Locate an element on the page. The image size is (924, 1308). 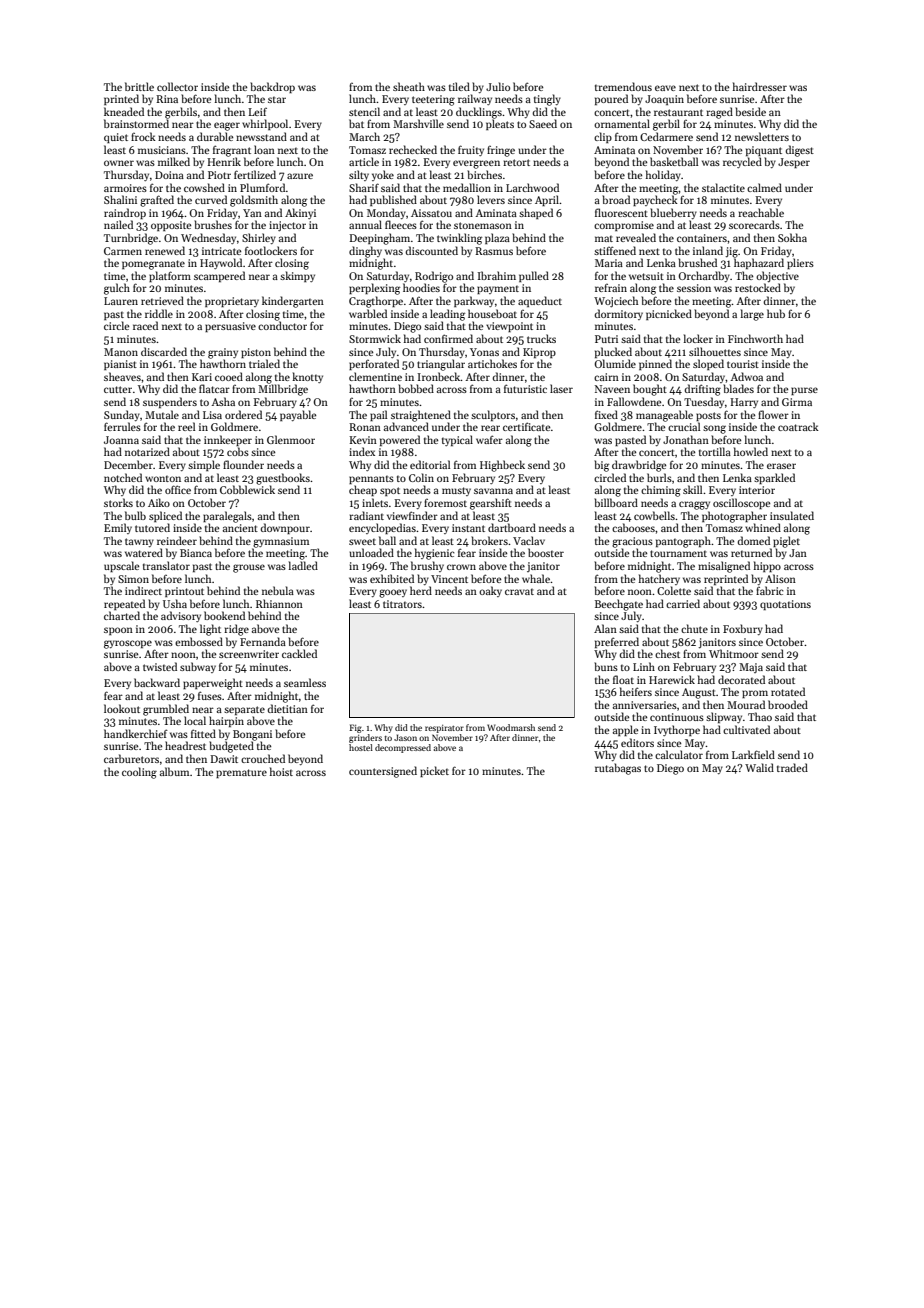
silhouettes is located at coordinates (715, 351).
